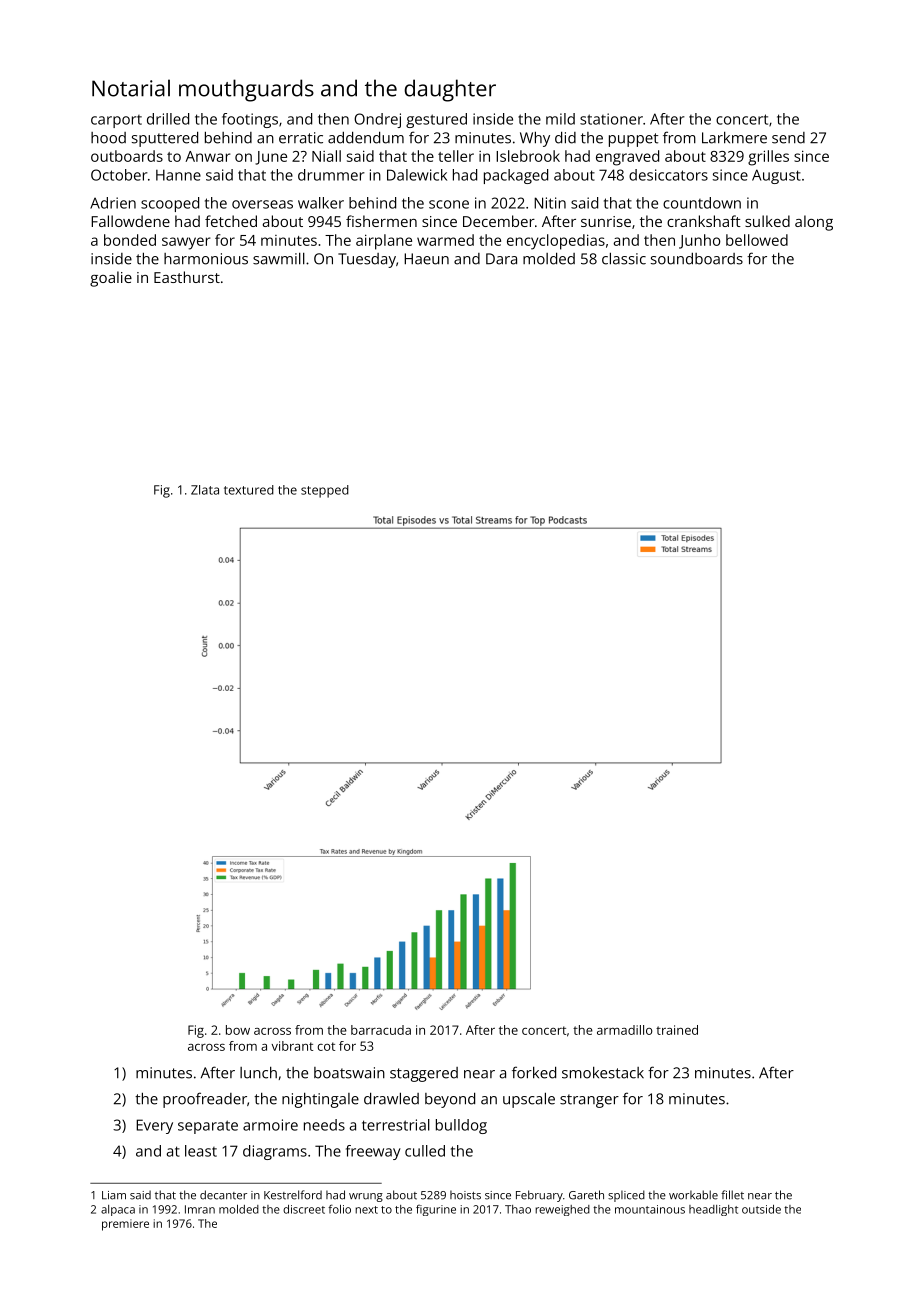 This document has height=1308, width=924. I want to click on stationer, so click(611, 119).
